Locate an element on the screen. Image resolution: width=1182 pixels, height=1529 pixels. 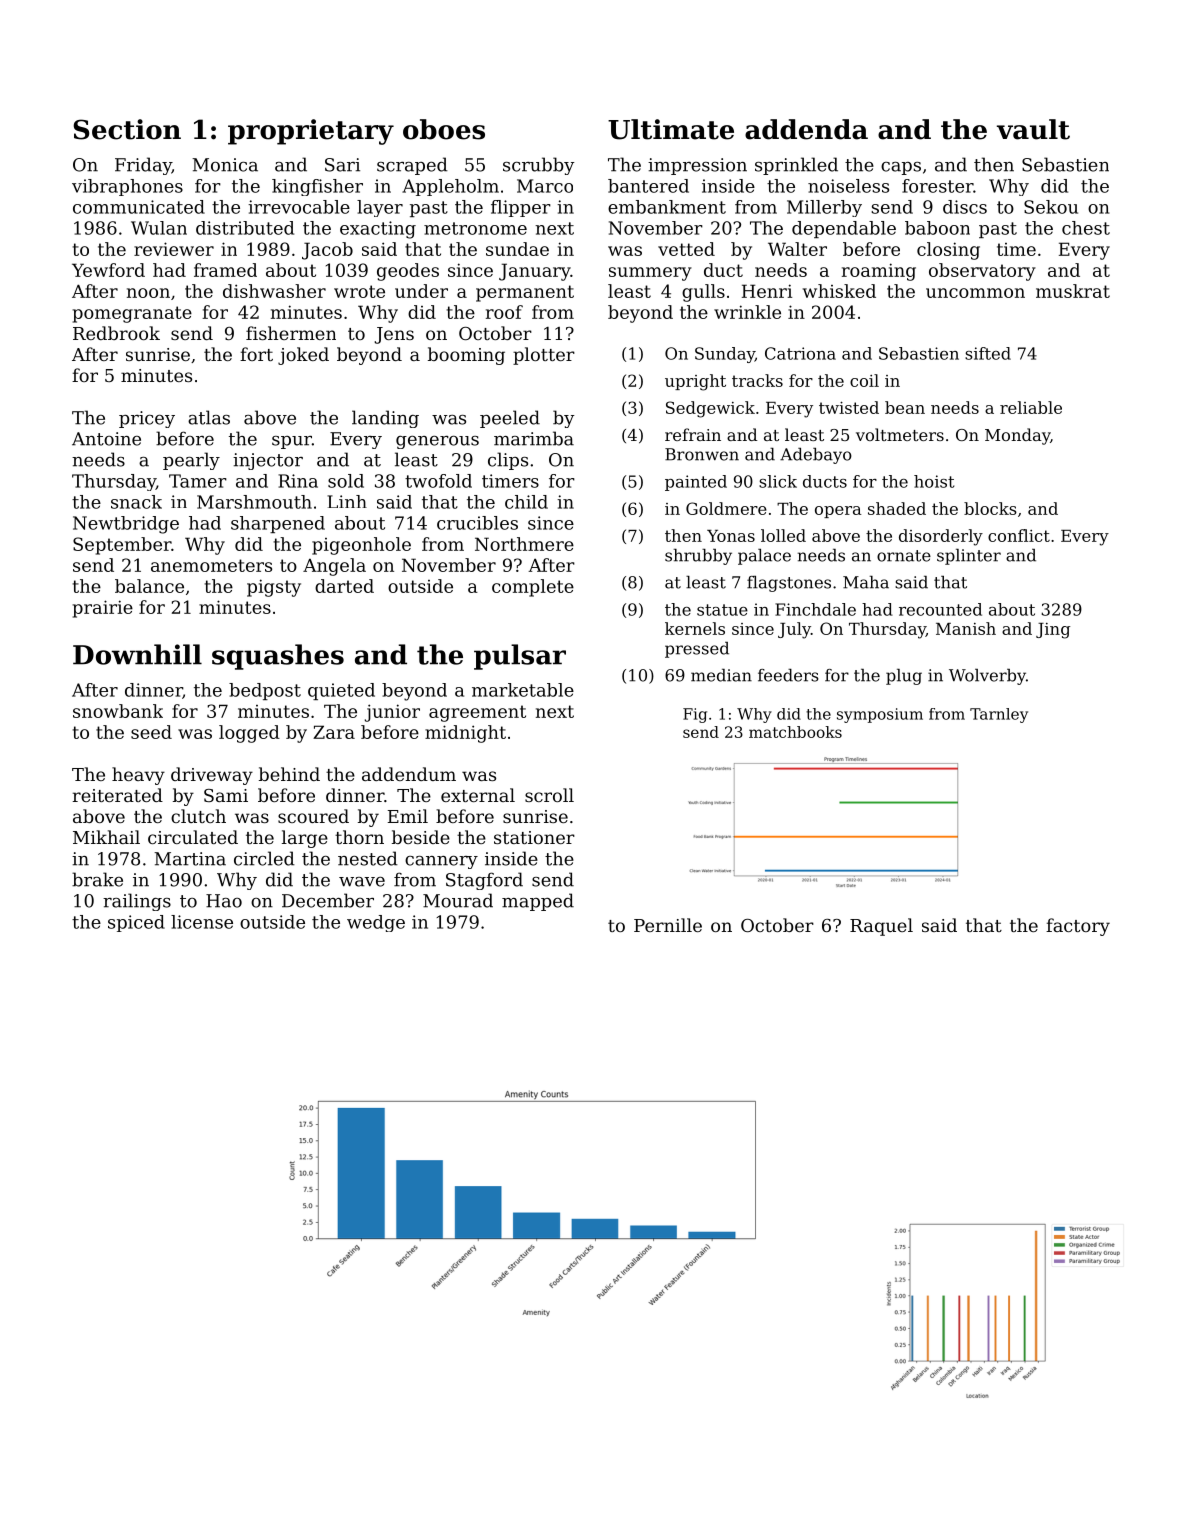
Bronwen is located at coordinates (702, 454).
